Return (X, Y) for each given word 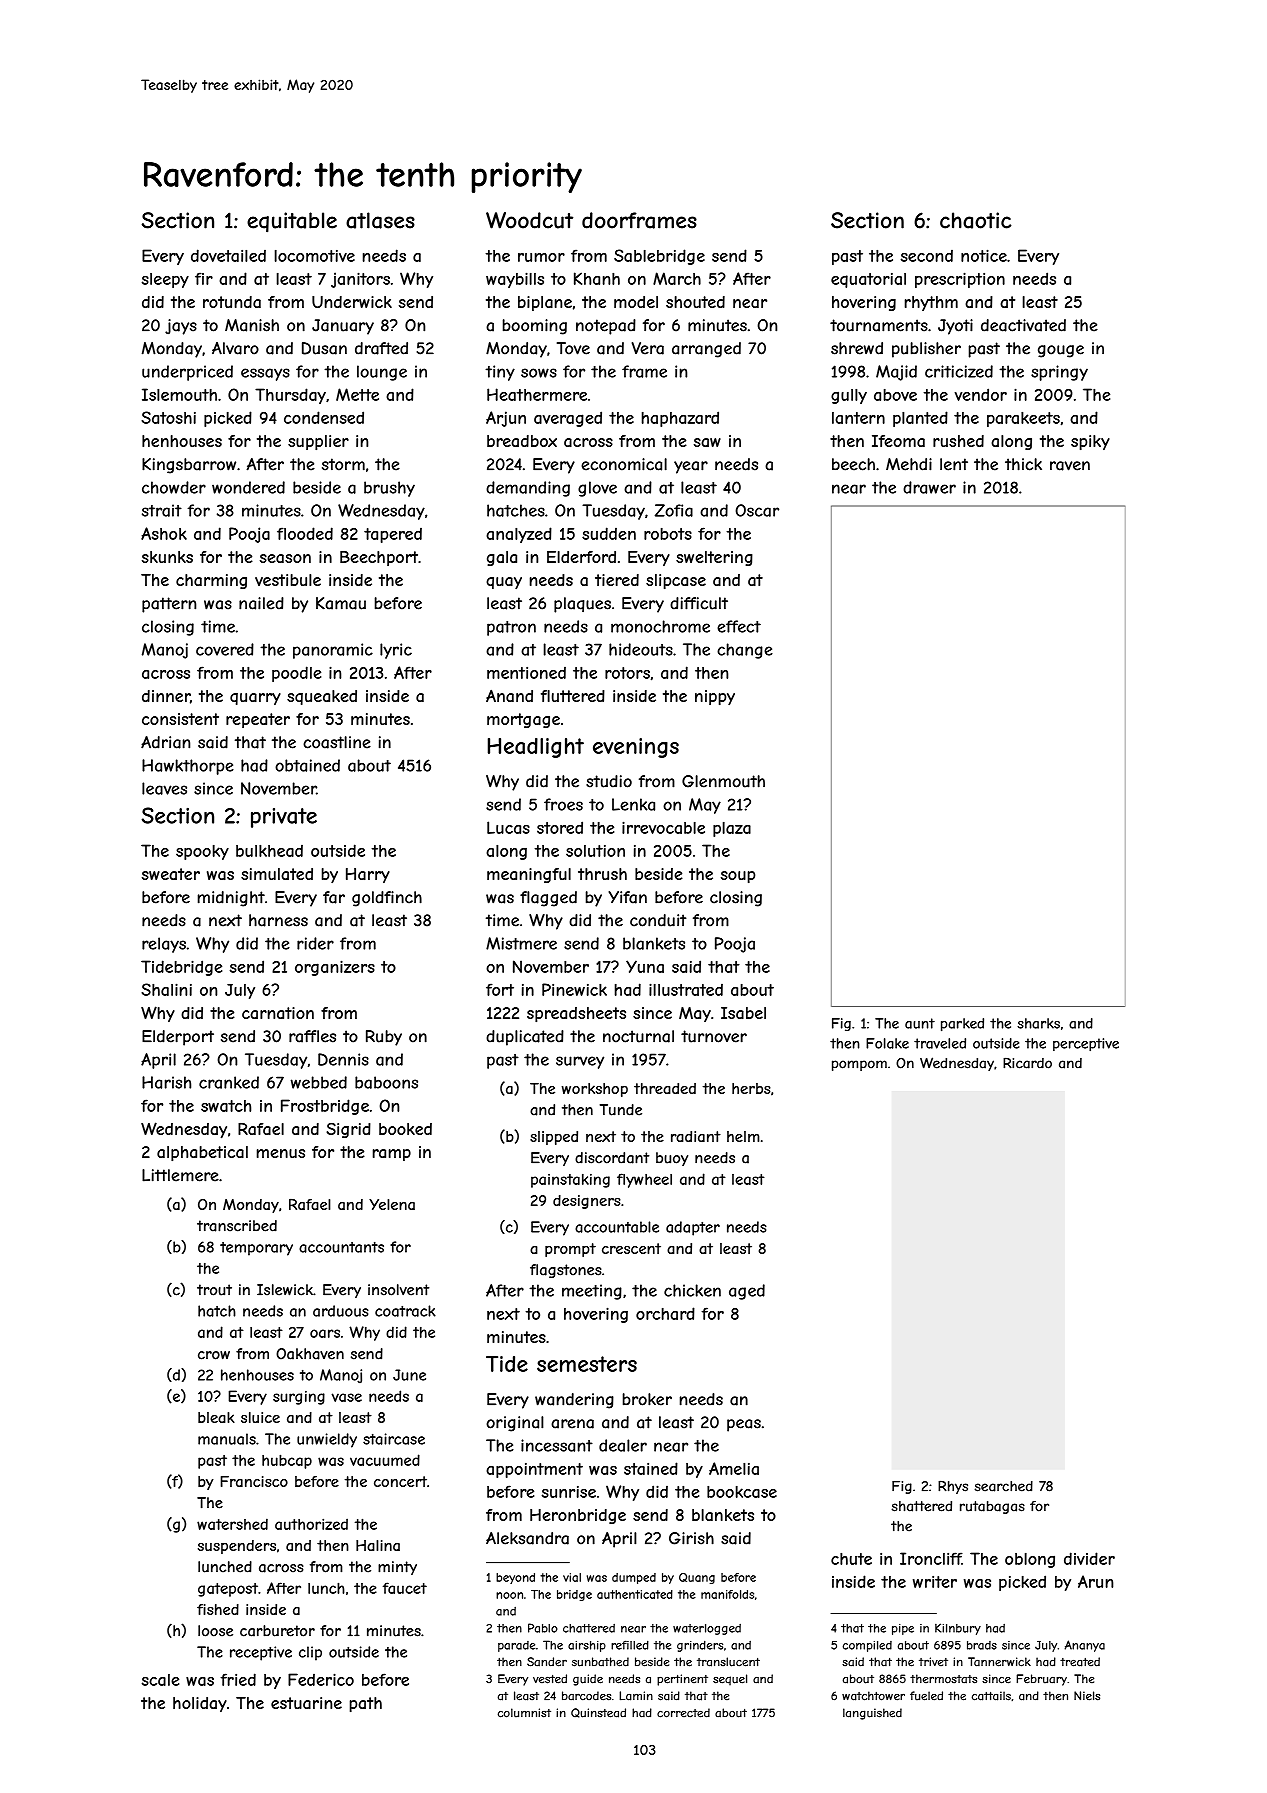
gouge (1061, 351)
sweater (171, 874)
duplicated (525, 1038)
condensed (324, 417)
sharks (1038, 1023)
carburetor (277, 1631)
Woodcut (529, 220)
